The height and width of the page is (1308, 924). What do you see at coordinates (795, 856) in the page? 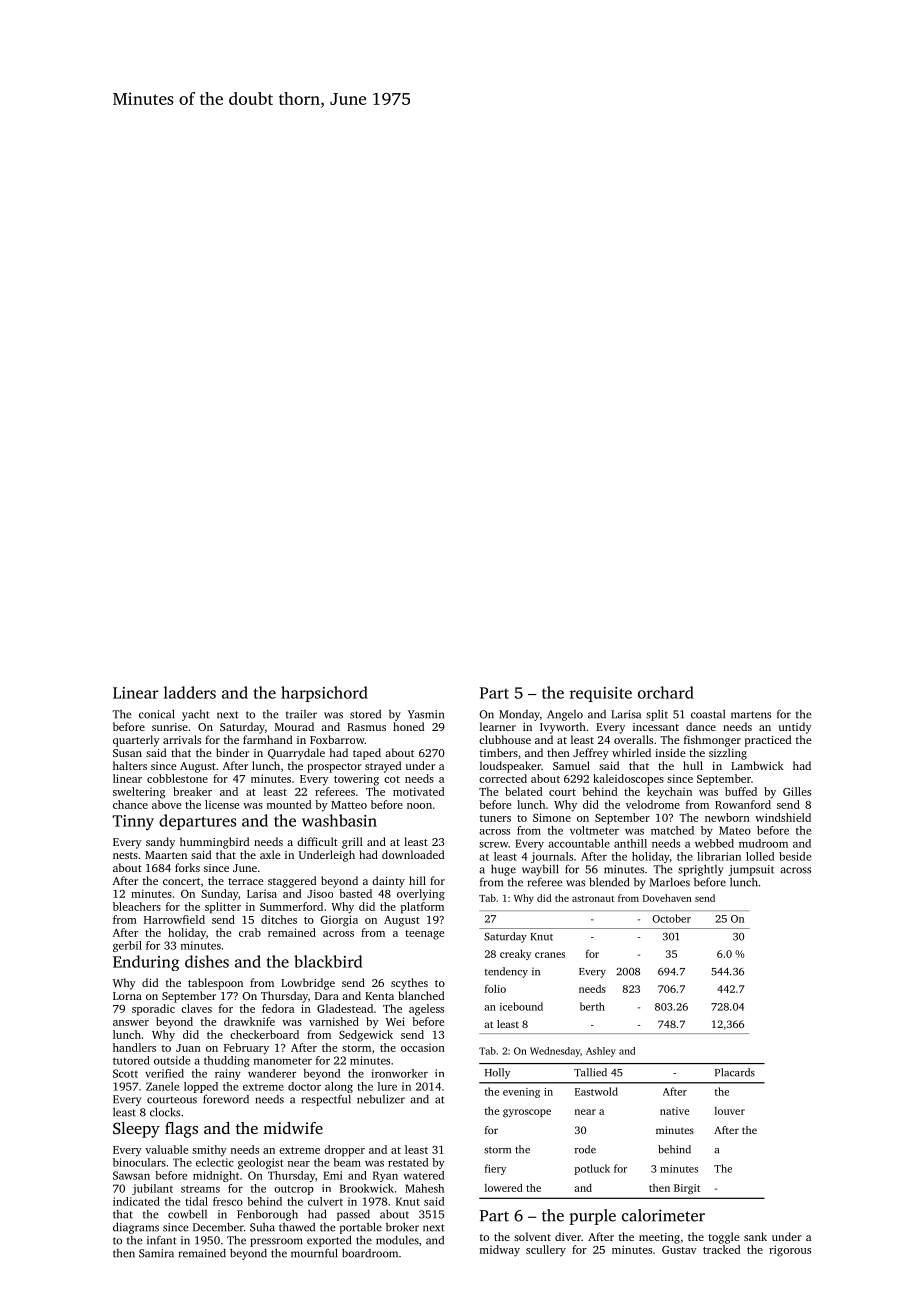
I see `beside` at bounding box center [795, 856].
